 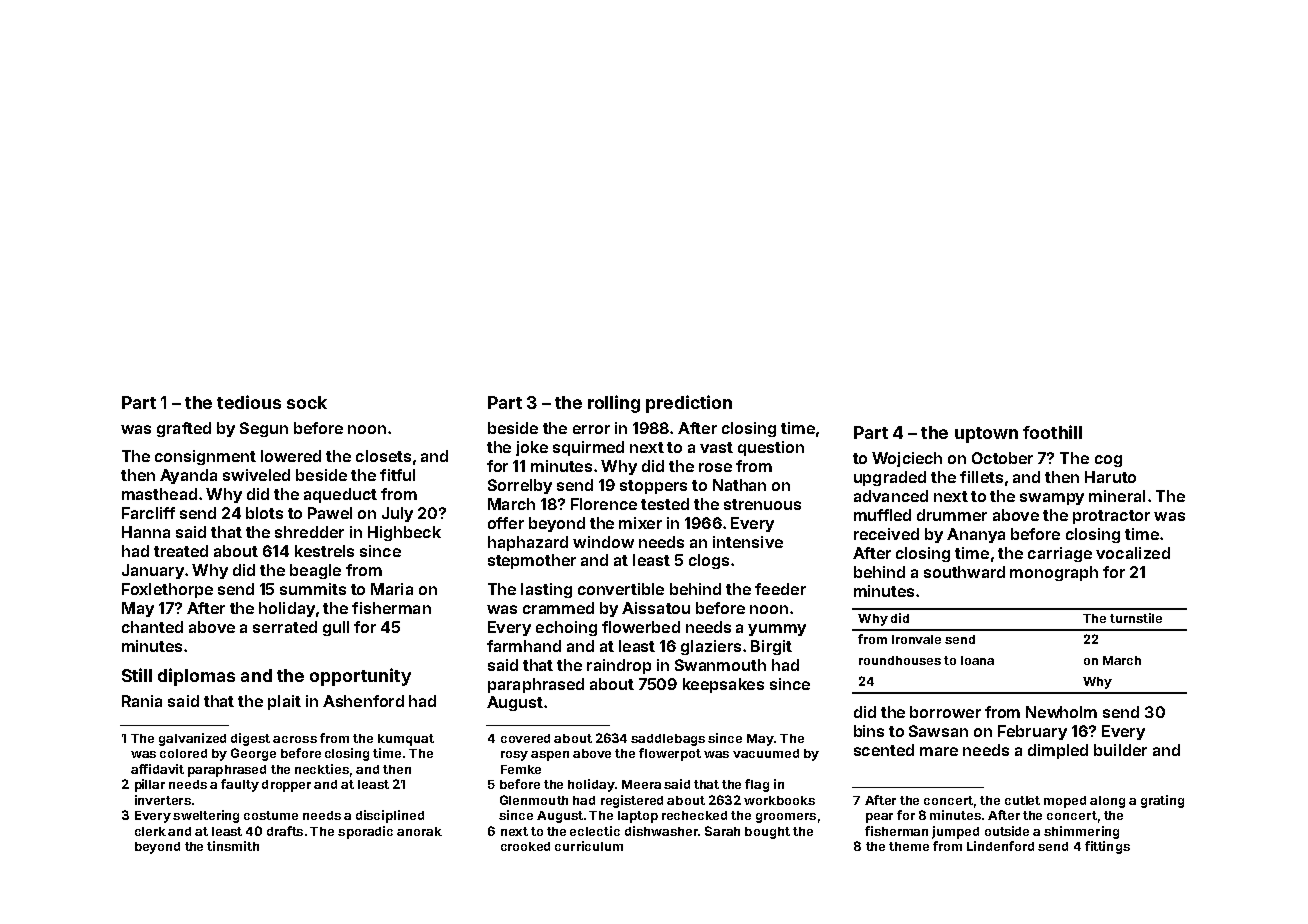 I want to click on sporadic, so click(x=365, y=832).
